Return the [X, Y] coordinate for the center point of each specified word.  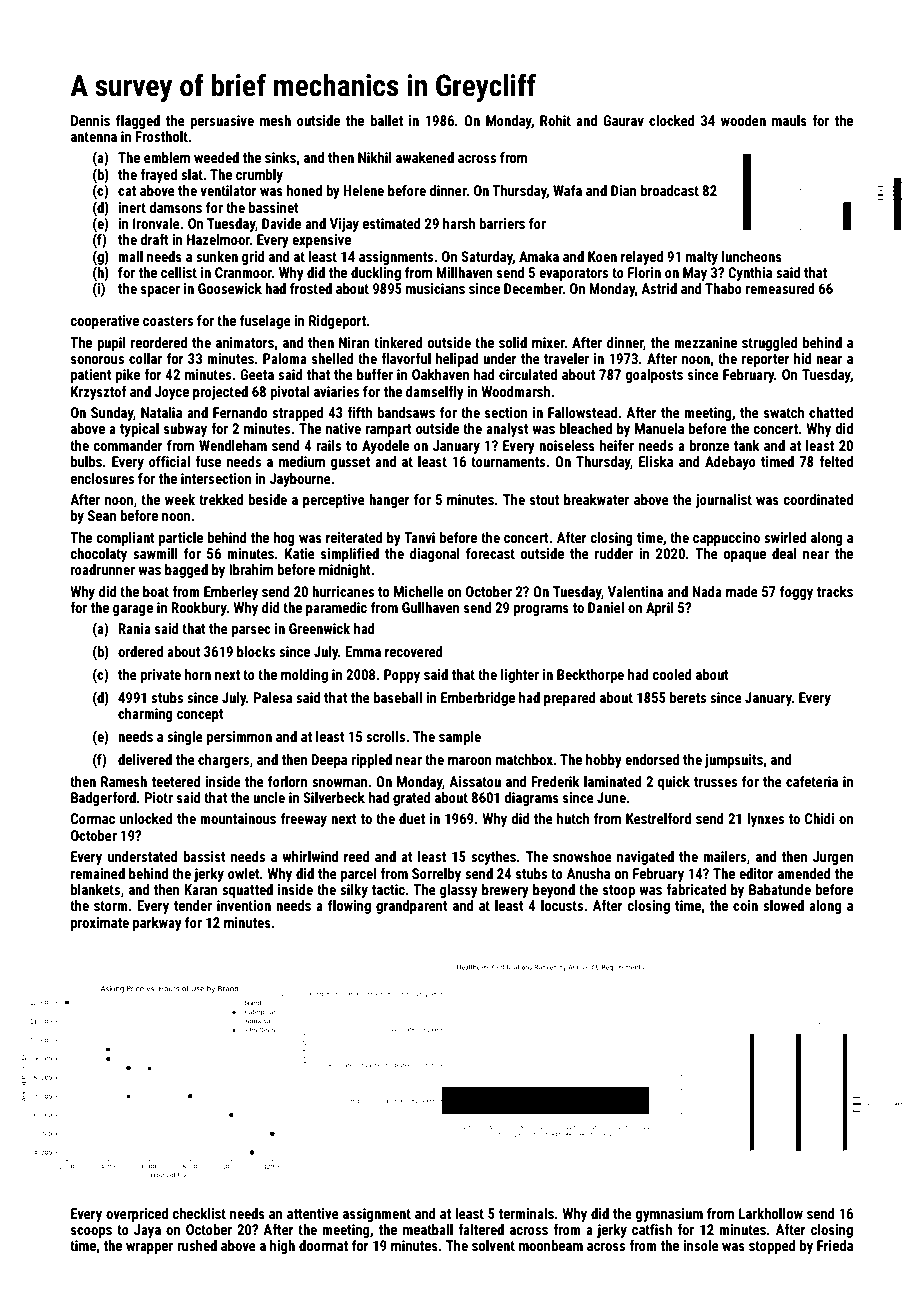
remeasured [780, 288]
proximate [100, 924]
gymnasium [669, 1215]
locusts [562, 905]
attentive [313, 1213]
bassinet [274, 207]
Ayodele [385, 447]
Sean [102, 515]
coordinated [818, 499]
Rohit [555, 120]
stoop [619, 891]
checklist [199, 1213]
